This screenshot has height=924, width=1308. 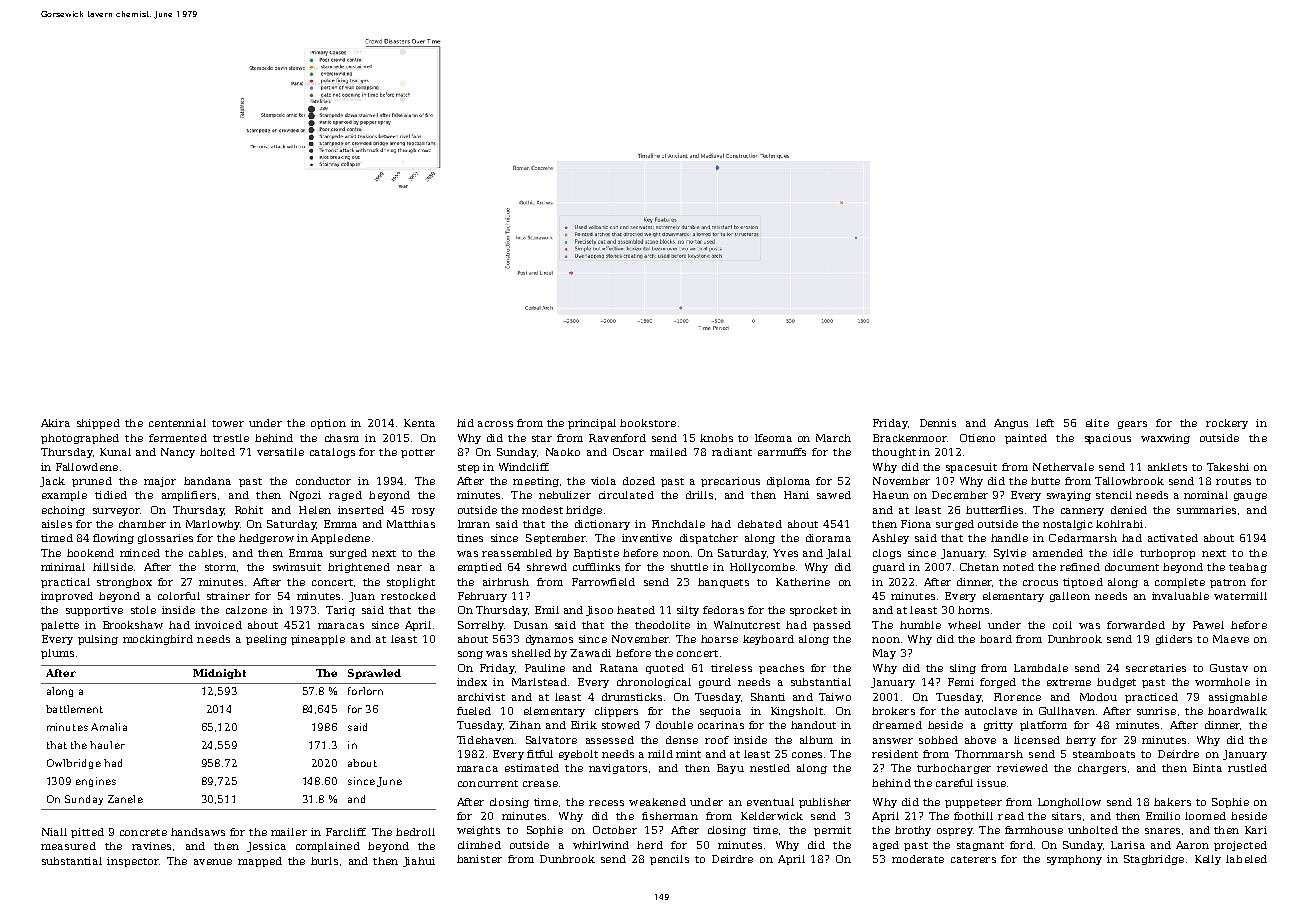 I want to click on practical, so click(x=65, y=583).
